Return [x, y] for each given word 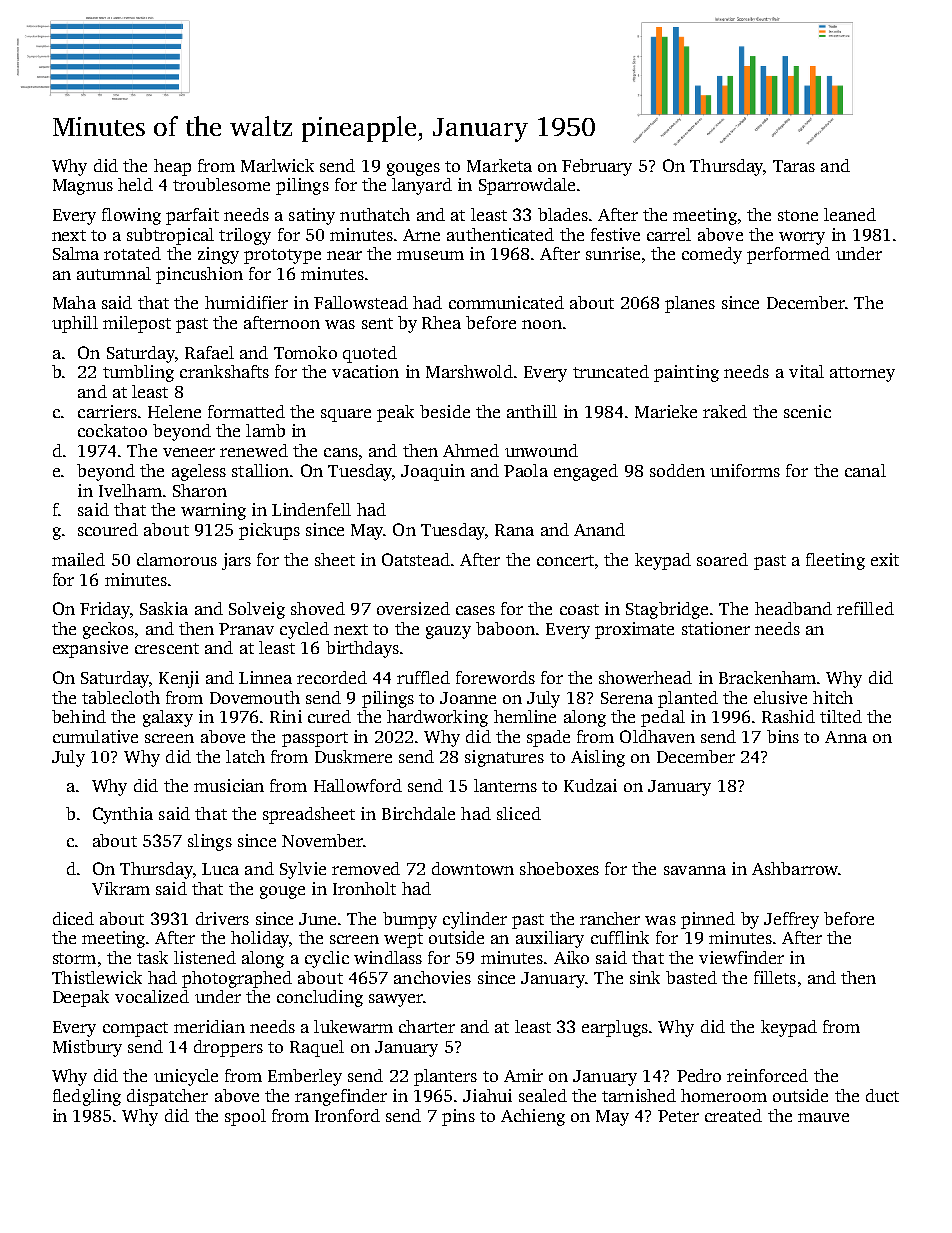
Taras [794, 166]
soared [722, 559]
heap [172, 167]
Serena [627, 698]
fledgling [87, 1097]
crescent [167, 648]
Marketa [499, 165]
